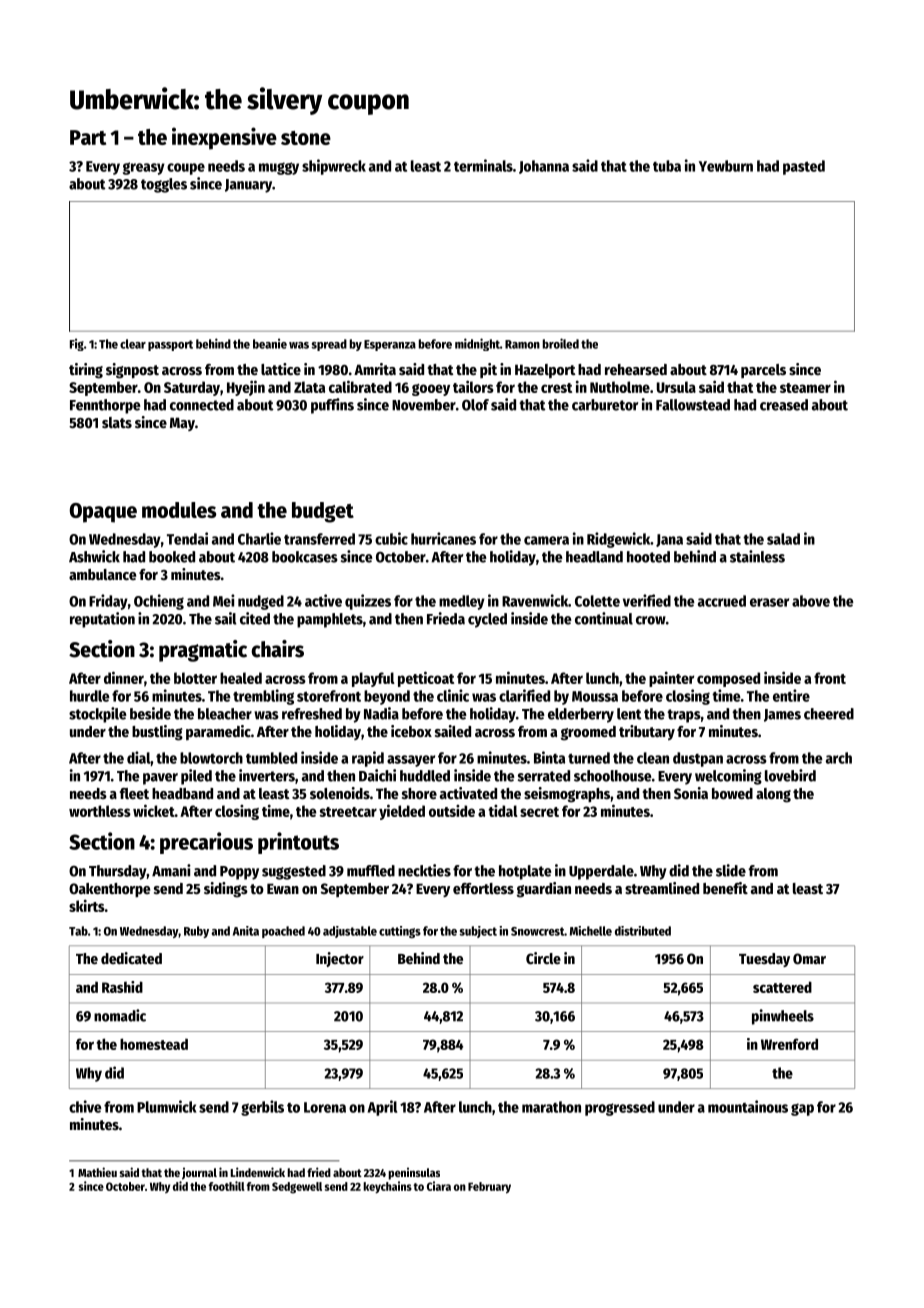  I want to click on parcels, so click(763, 371).
